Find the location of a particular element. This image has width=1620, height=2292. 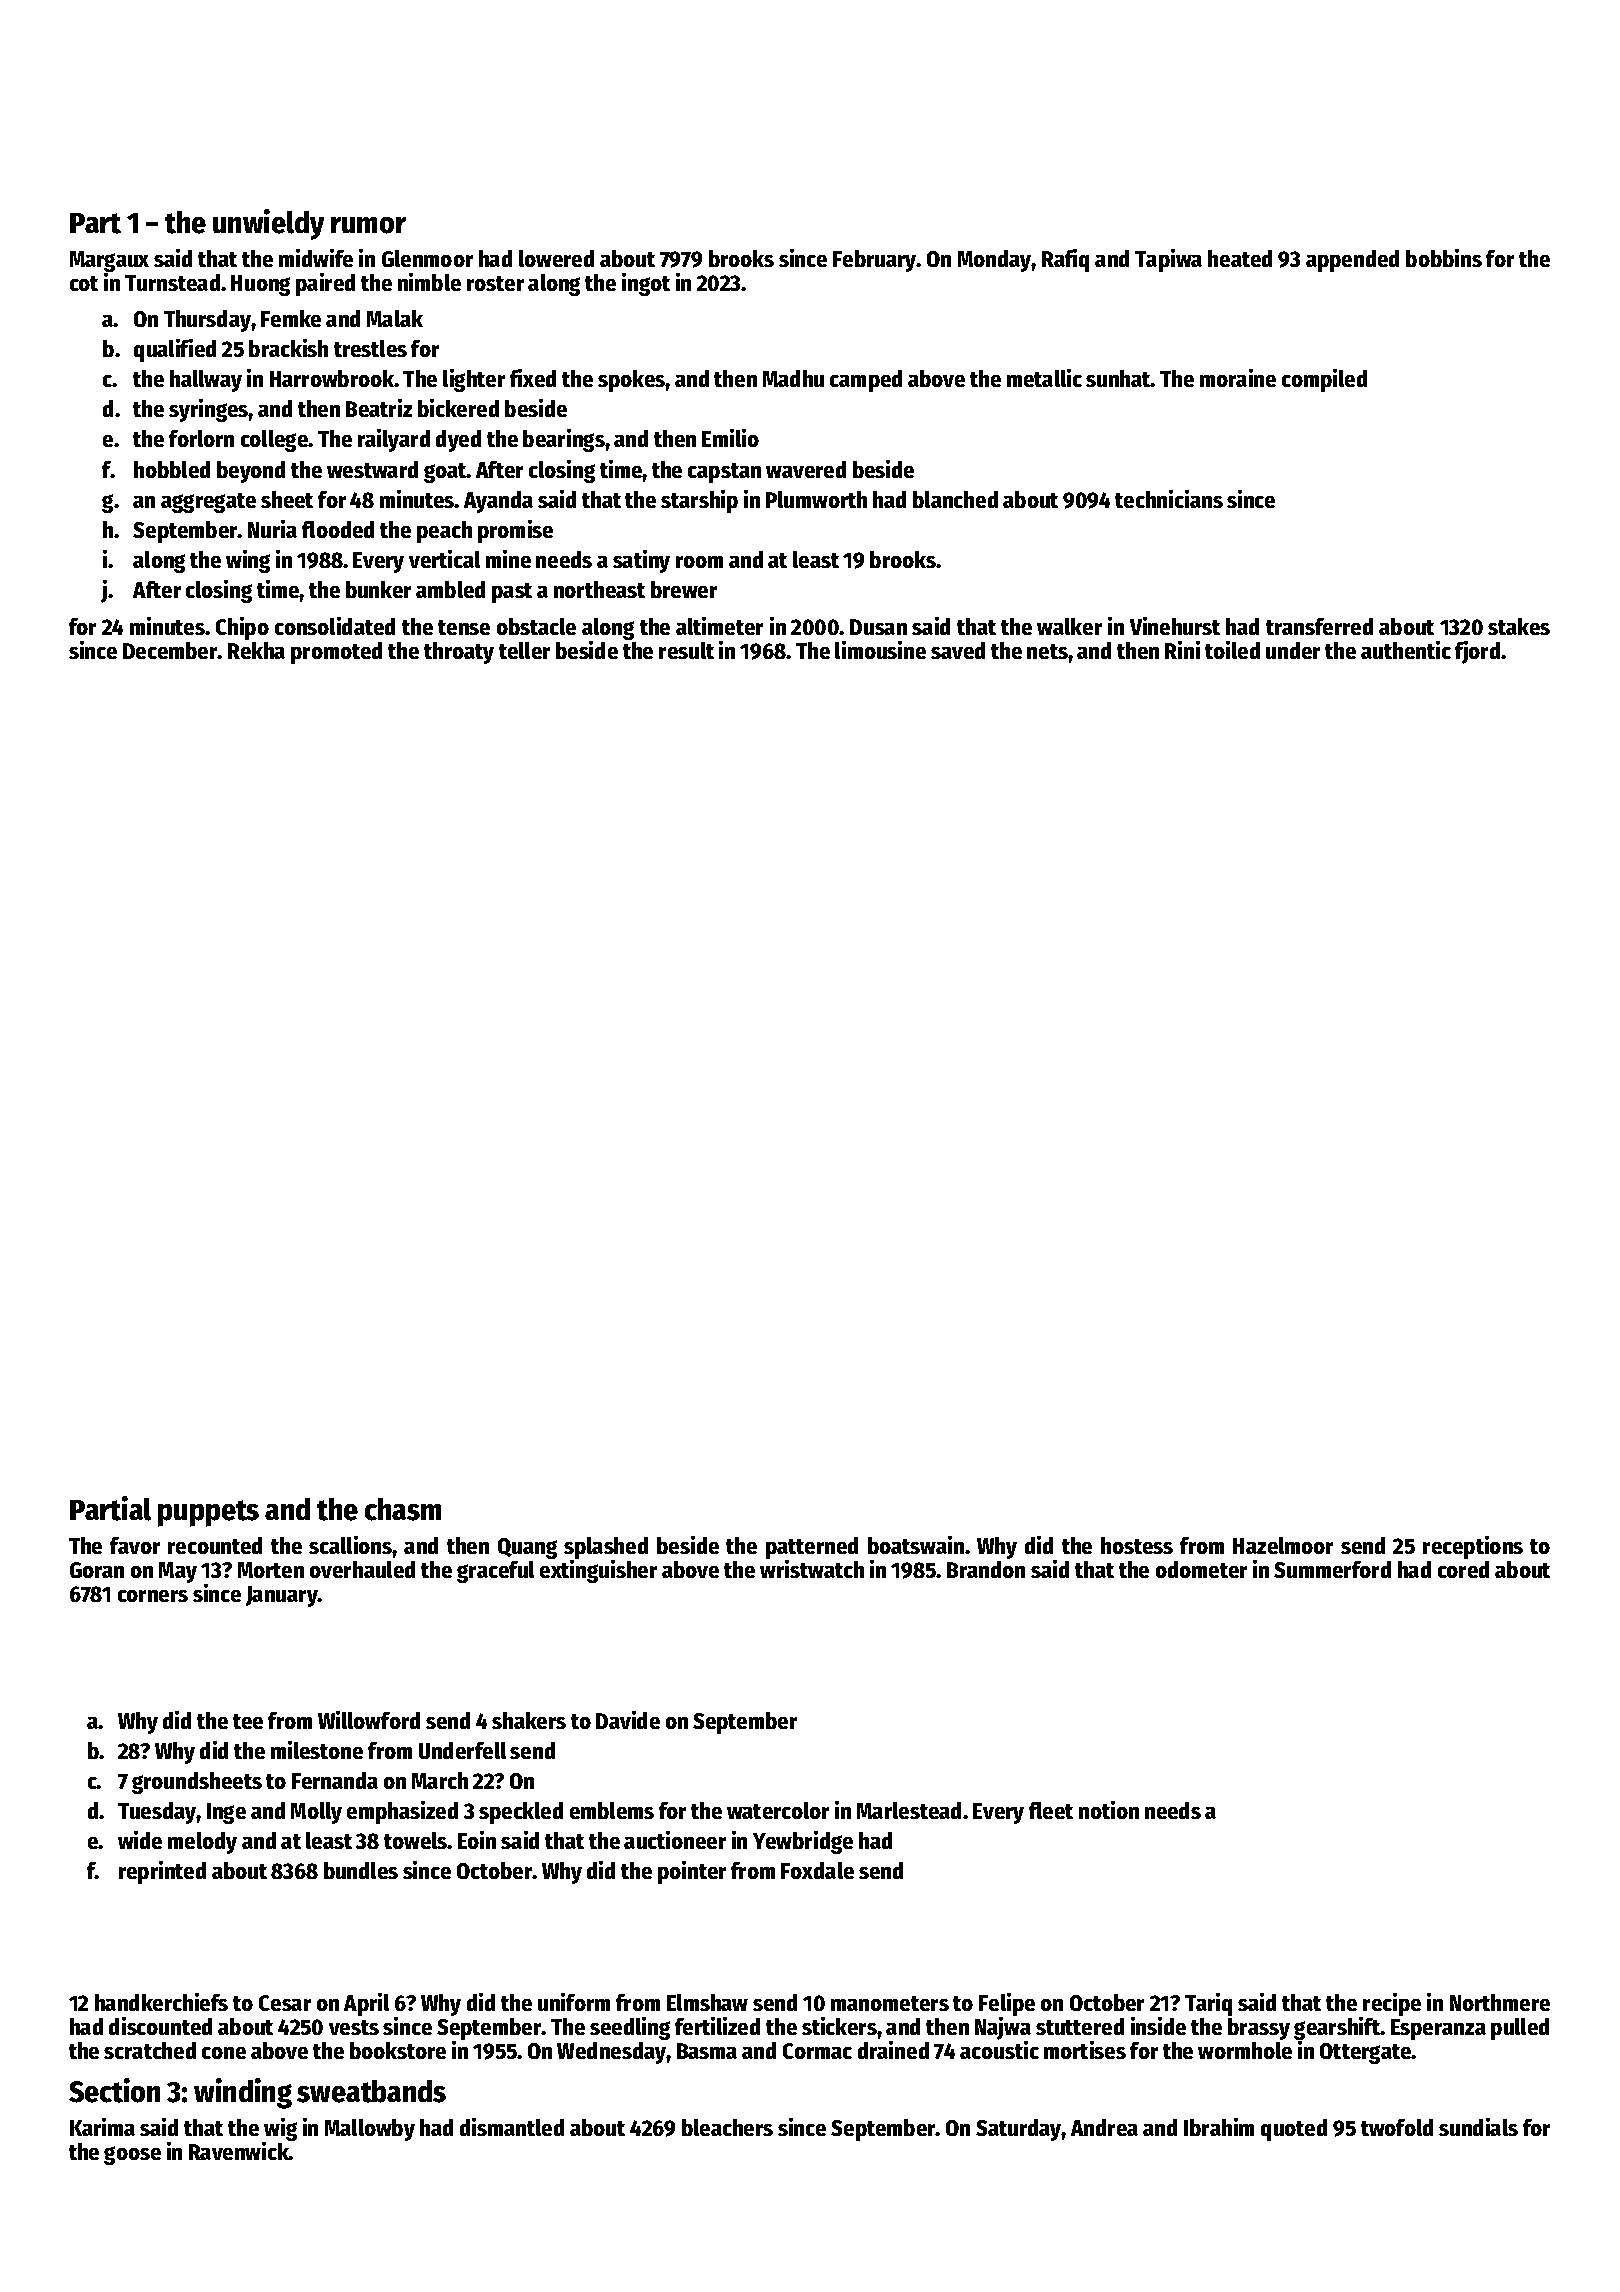

qualified is located at coordinates (175, 350).
